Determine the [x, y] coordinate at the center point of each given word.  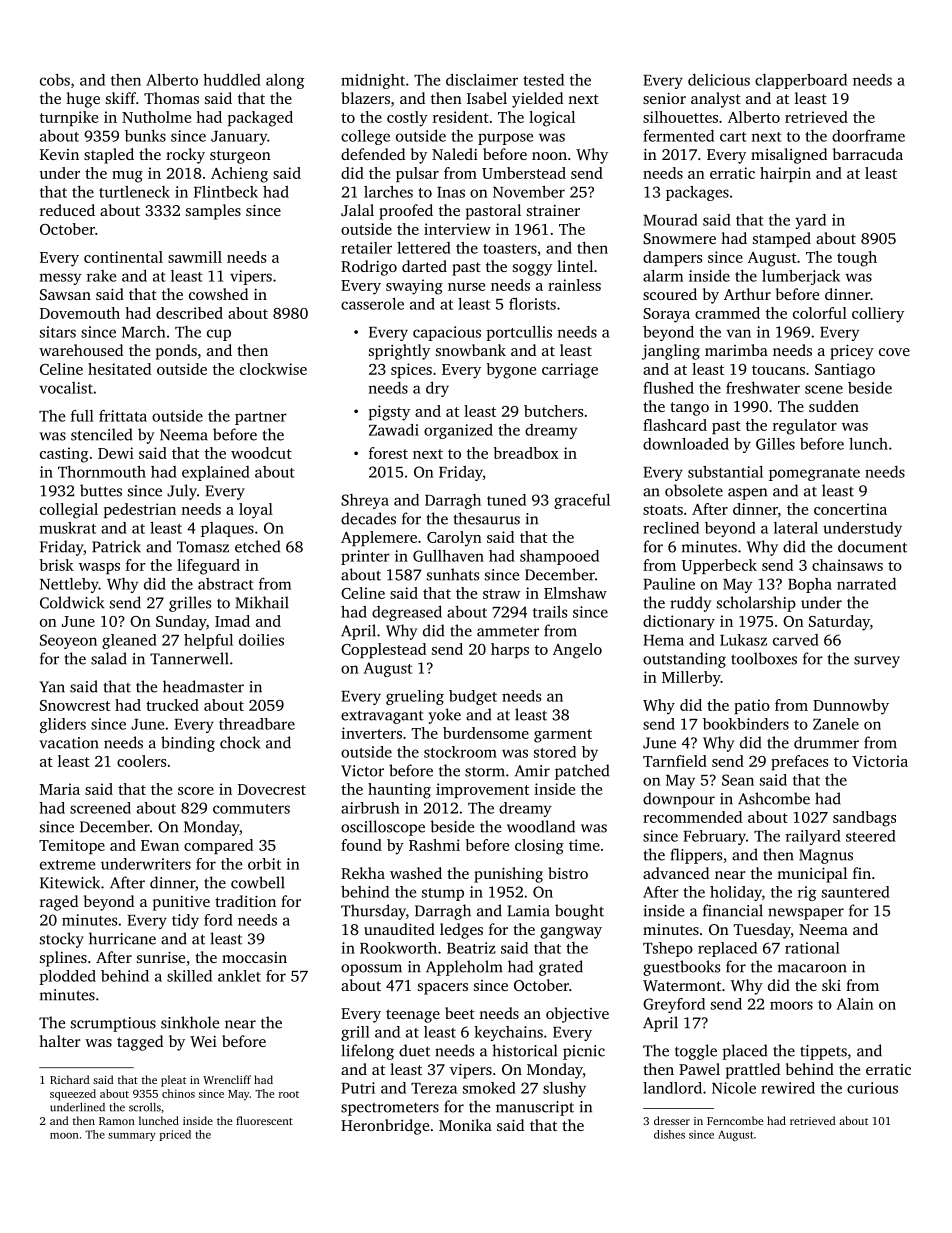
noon [549, 156]
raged [59, 903]
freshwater [763, 388]
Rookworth [398, 948]
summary [132, 1137]
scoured [670, 294]
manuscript [535, 1108]
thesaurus [487, 518]
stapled [109, 156]
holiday [736, 893]
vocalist [66, 388]
